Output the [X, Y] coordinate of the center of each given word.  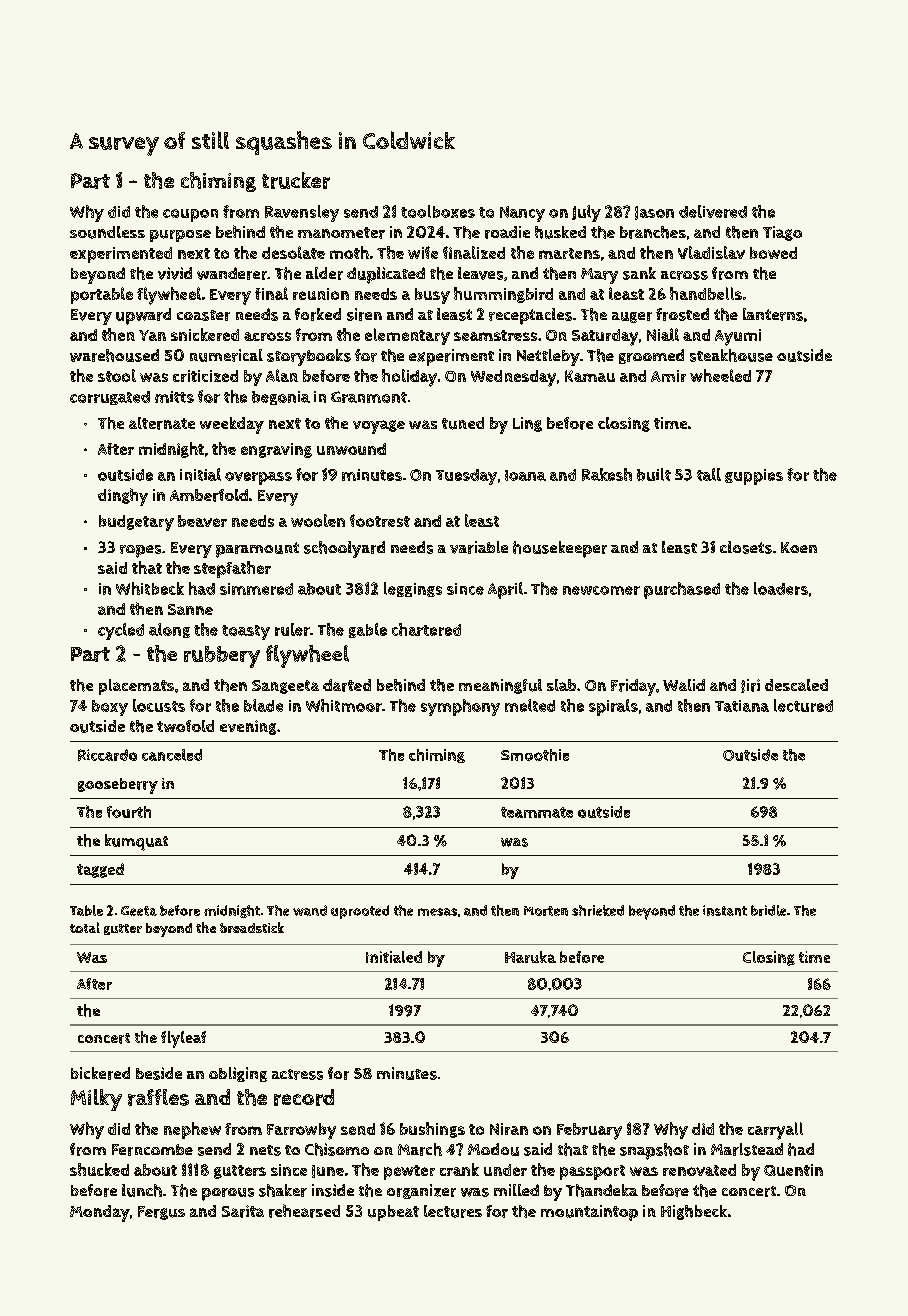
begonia [281, 398]
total [85, 927]
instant [725, 910]
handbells [706, 293]
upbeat [393, 1213]
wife [423, 252]
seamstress [495, 335]
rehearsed [304, 1211]
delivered [713, 211]
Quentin [793, 1170]
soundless [107, 232]
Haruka [530, 957]
